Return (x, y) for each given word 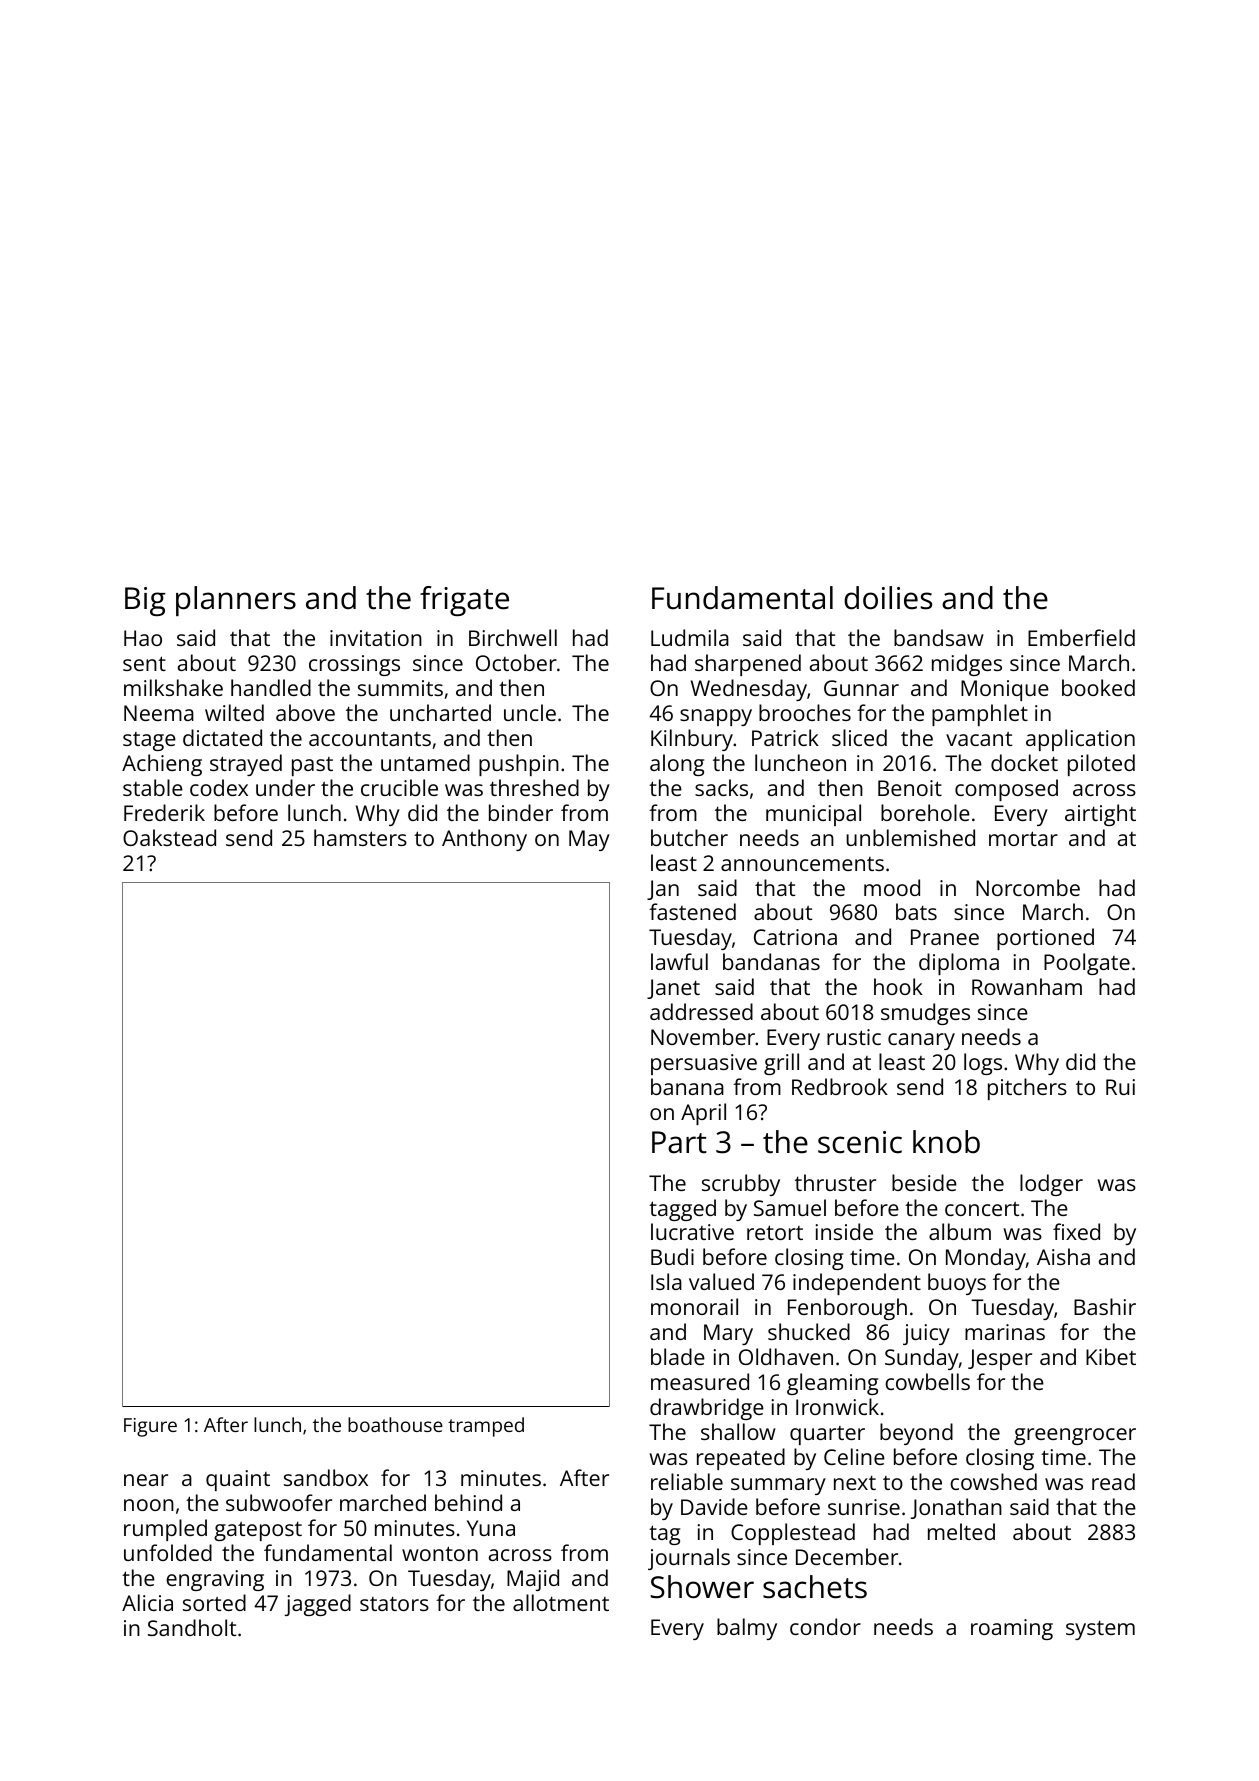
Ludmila (690, 637)
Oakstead (169, 837)
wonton (440, 1553)
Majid (533, 1580)
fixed (1076, 1231)
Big (145, 601)
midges (967, 665)
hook (898, 986)
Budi (672, 1256)
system (1100, 1630)
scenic (860, 1142)
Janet (673, 989)
